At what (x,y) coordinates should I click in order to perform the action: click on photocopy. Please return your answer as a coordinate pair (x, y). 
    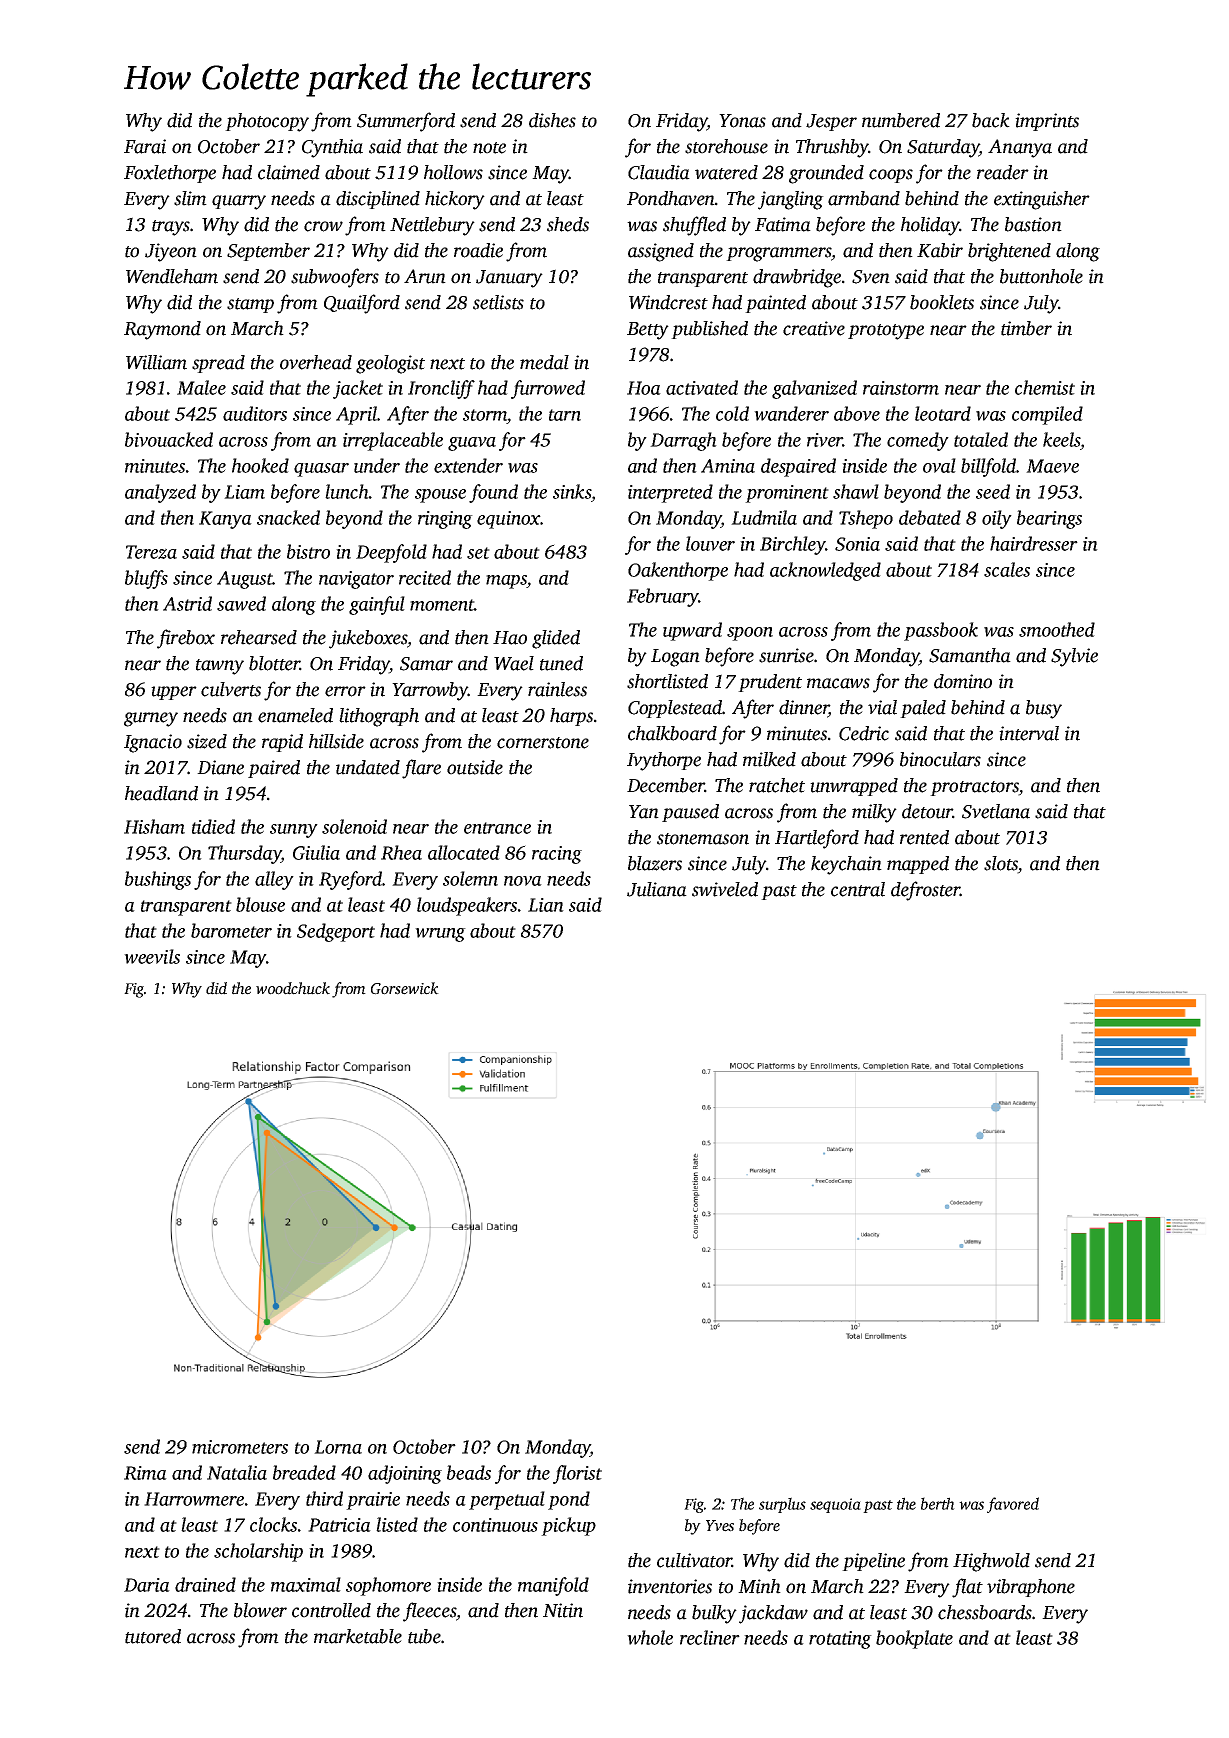
    Looking at the image, I should click on (267, 122).
